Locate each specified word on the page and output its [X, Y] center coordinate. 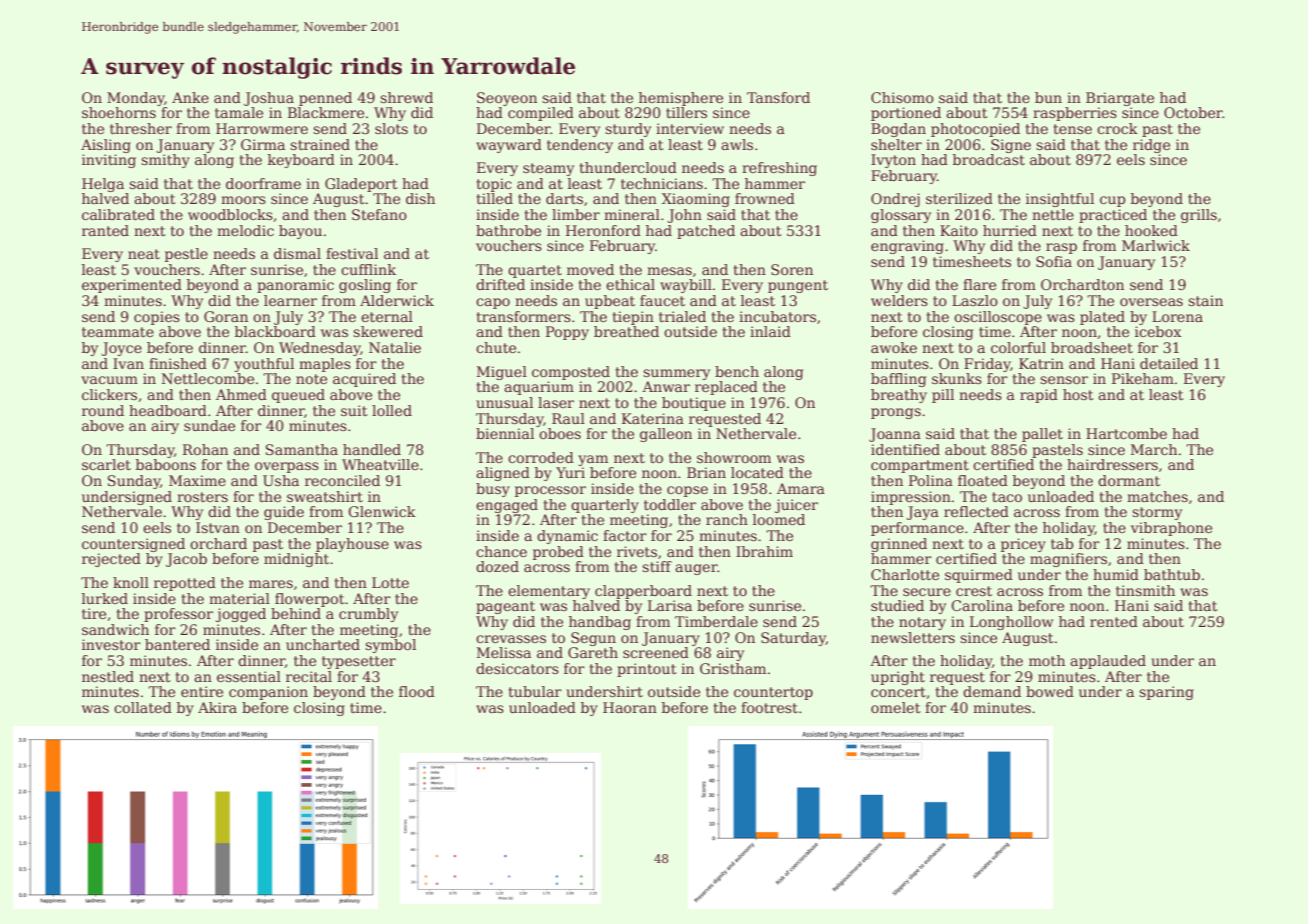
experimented [132, 286]
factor [625, 535]
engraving [907, 247]
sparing [1166, 693]
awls [737, 144]
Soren [792, 269]
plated [1102, 318]
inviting [109, 161]
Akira [217, 707]
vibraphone [1171, 529]
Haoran [630, 707]
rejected [111, 560]
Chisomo [902, 97]
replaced [726, 388]
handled [372, 449]
